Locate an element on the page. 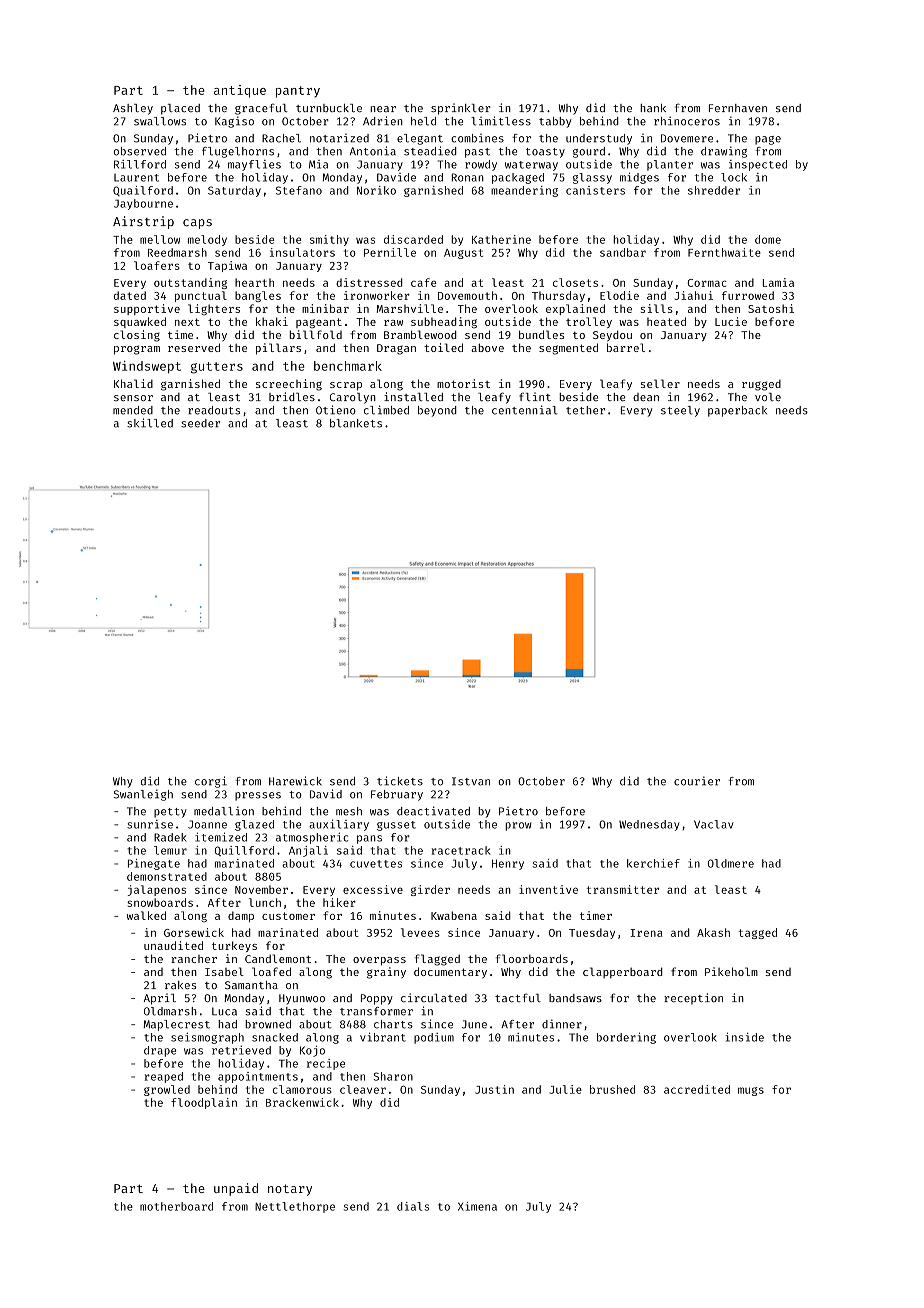 The image size is (924, 1308). pantry is located at coordinates (298, 92).
